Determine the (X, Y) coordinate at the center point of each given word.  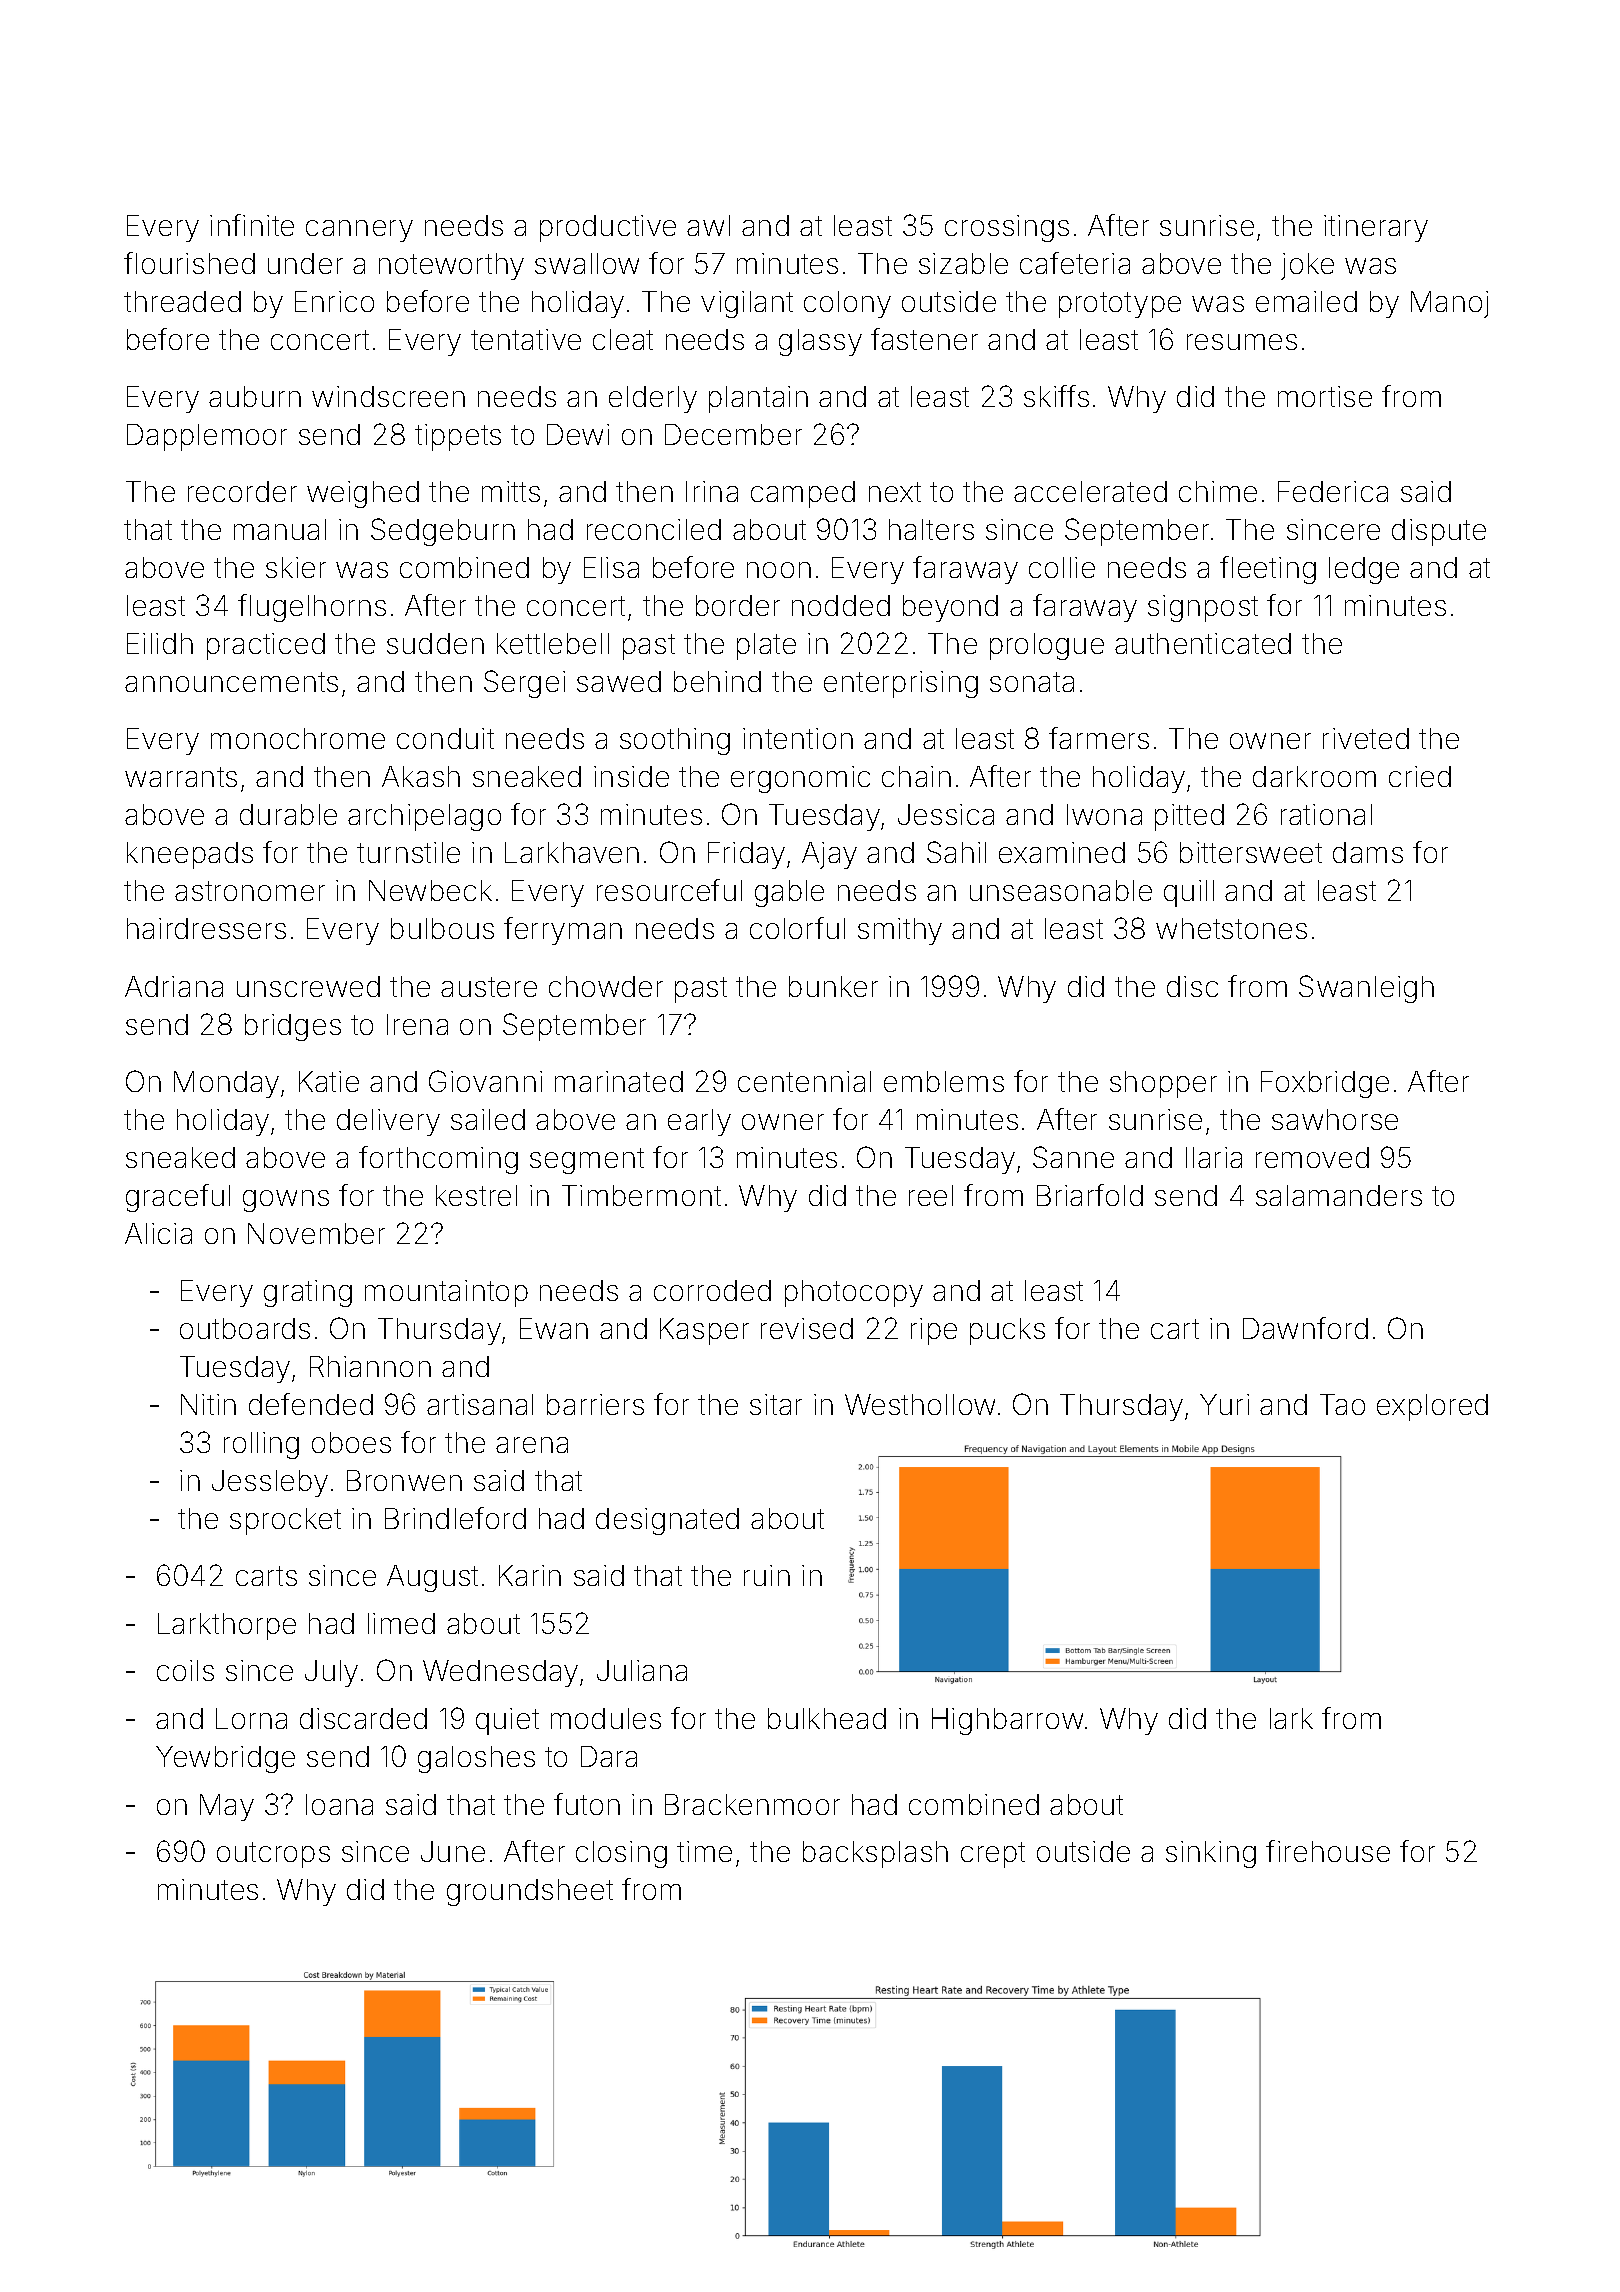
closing (621, 1854)
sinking (1211, 1854)
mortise (1325, 396)
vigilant (747, 304)
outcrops (273, 1855)
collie (1062, 567)
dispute (1439, 532)
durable (288, 814)
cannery (359, 231)
